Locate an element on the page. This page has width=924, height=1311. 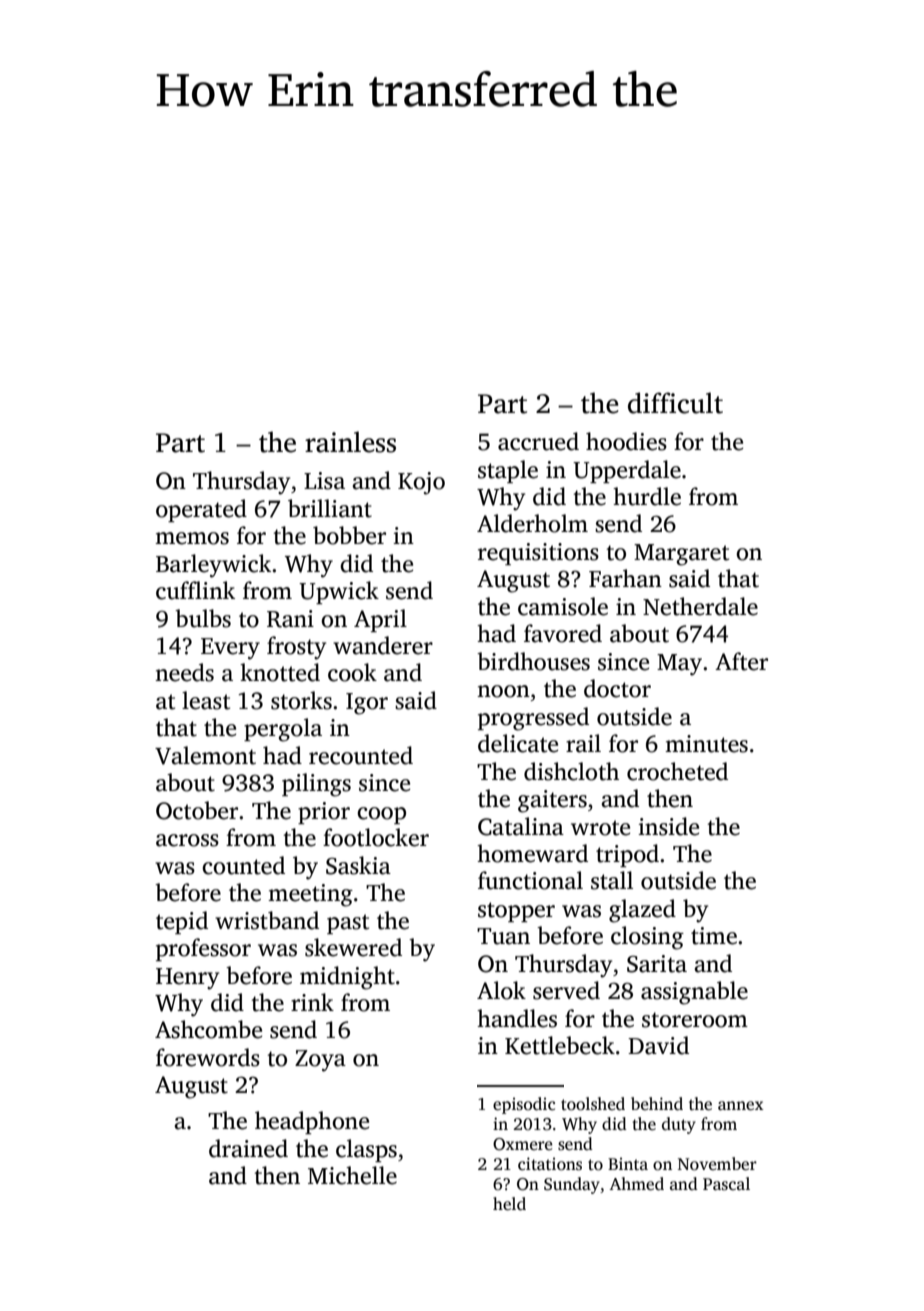
drained is located at coordinates (248, 1148).
